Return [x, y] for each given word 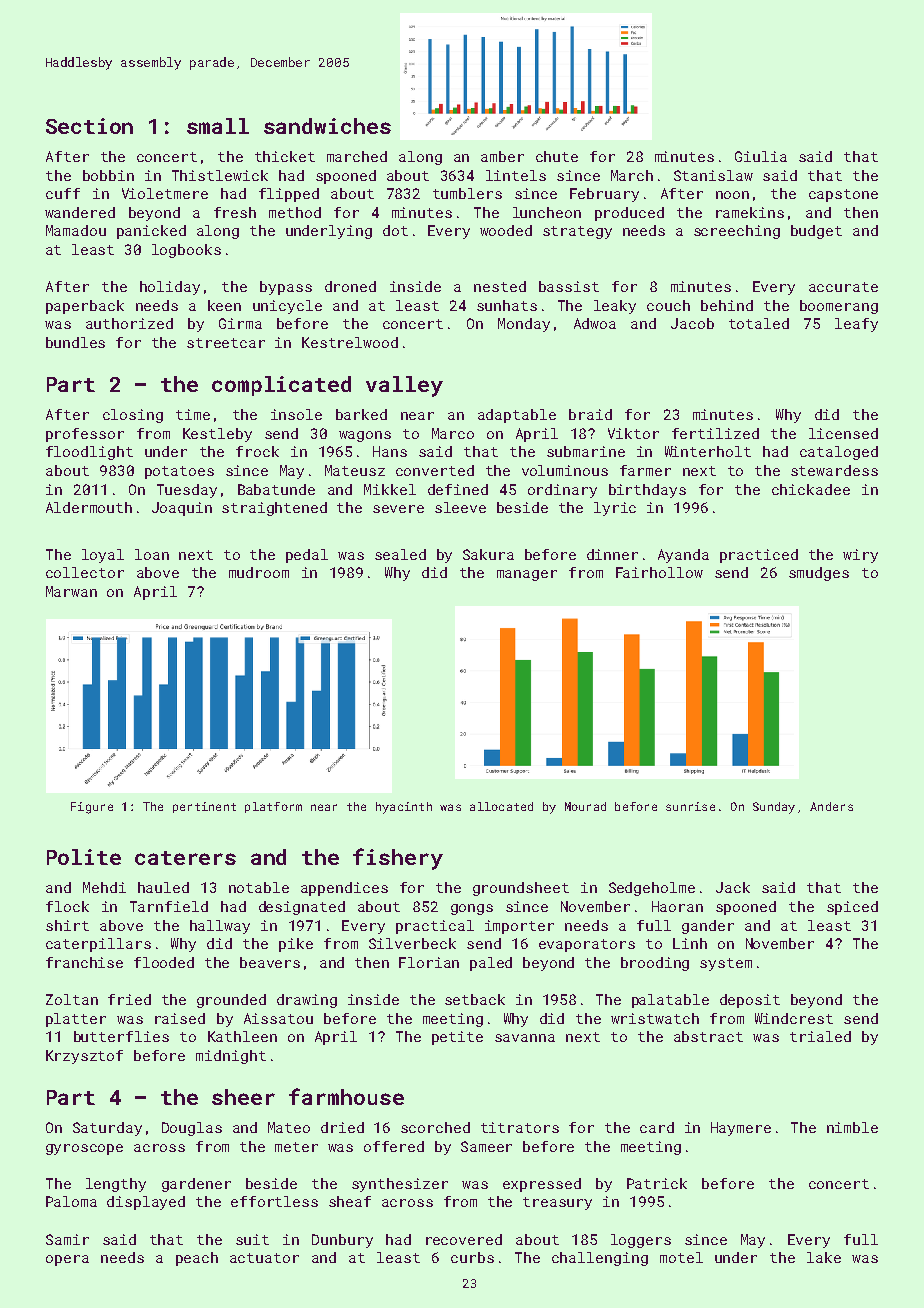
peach [197, 1259]
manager [527, 575]
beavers [270, 962]
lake [824, 1257]
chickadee [811, 489]
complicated [281, 386]
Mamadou [76, 230]
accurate [843, 287]
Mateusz [355, 470]
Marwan [71, 591]
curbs [472, 1257]
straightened [274, 509]
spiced [852, 908]
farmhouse [346, 1096]
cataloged [839, 453]
